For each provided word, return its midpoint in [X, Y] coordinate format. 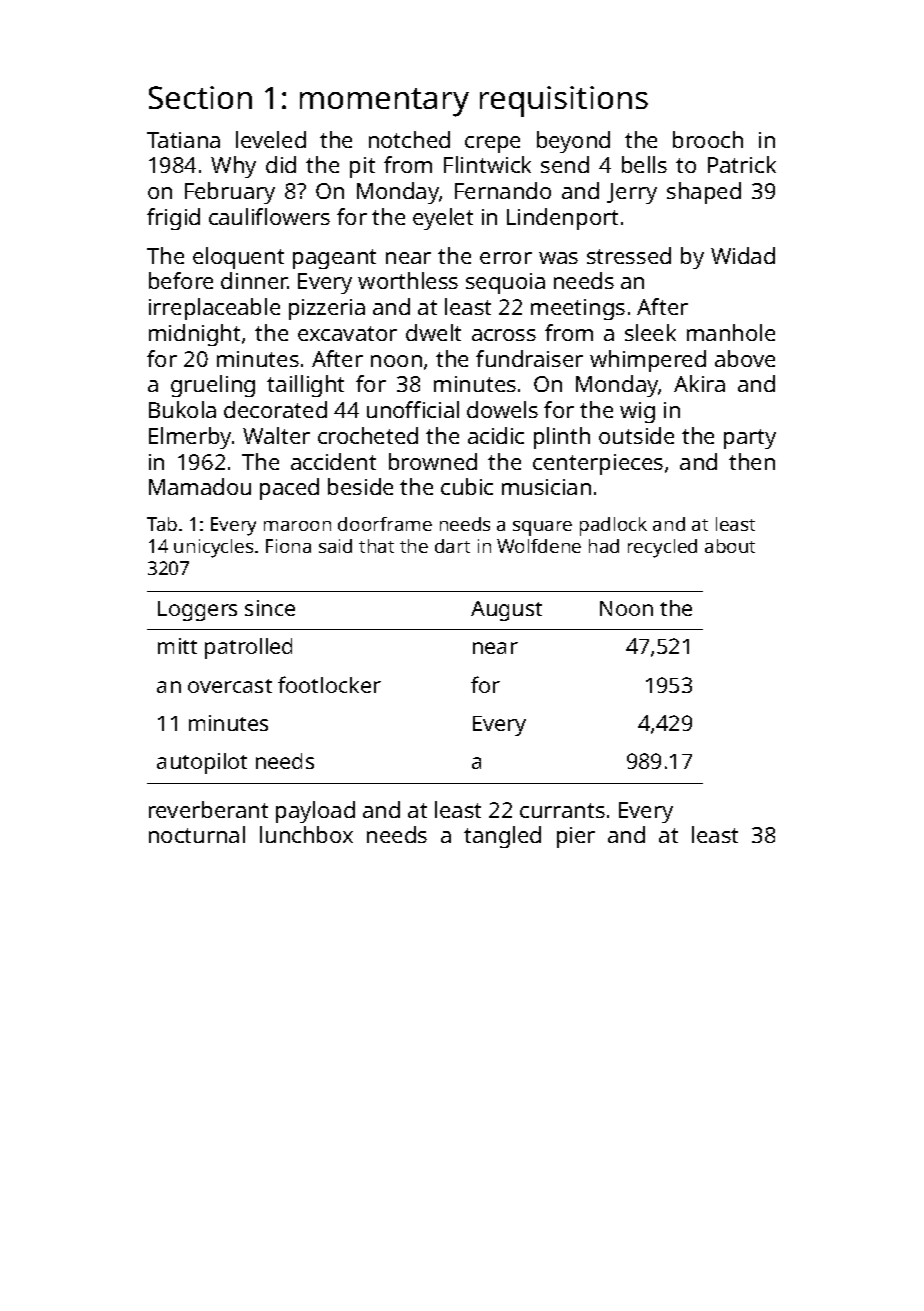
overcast [230, 686]
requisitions [564, 101]
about [730, 546]
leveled [271, 139]
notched [409, 139]
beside [360, 486]
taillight [305, 386]
